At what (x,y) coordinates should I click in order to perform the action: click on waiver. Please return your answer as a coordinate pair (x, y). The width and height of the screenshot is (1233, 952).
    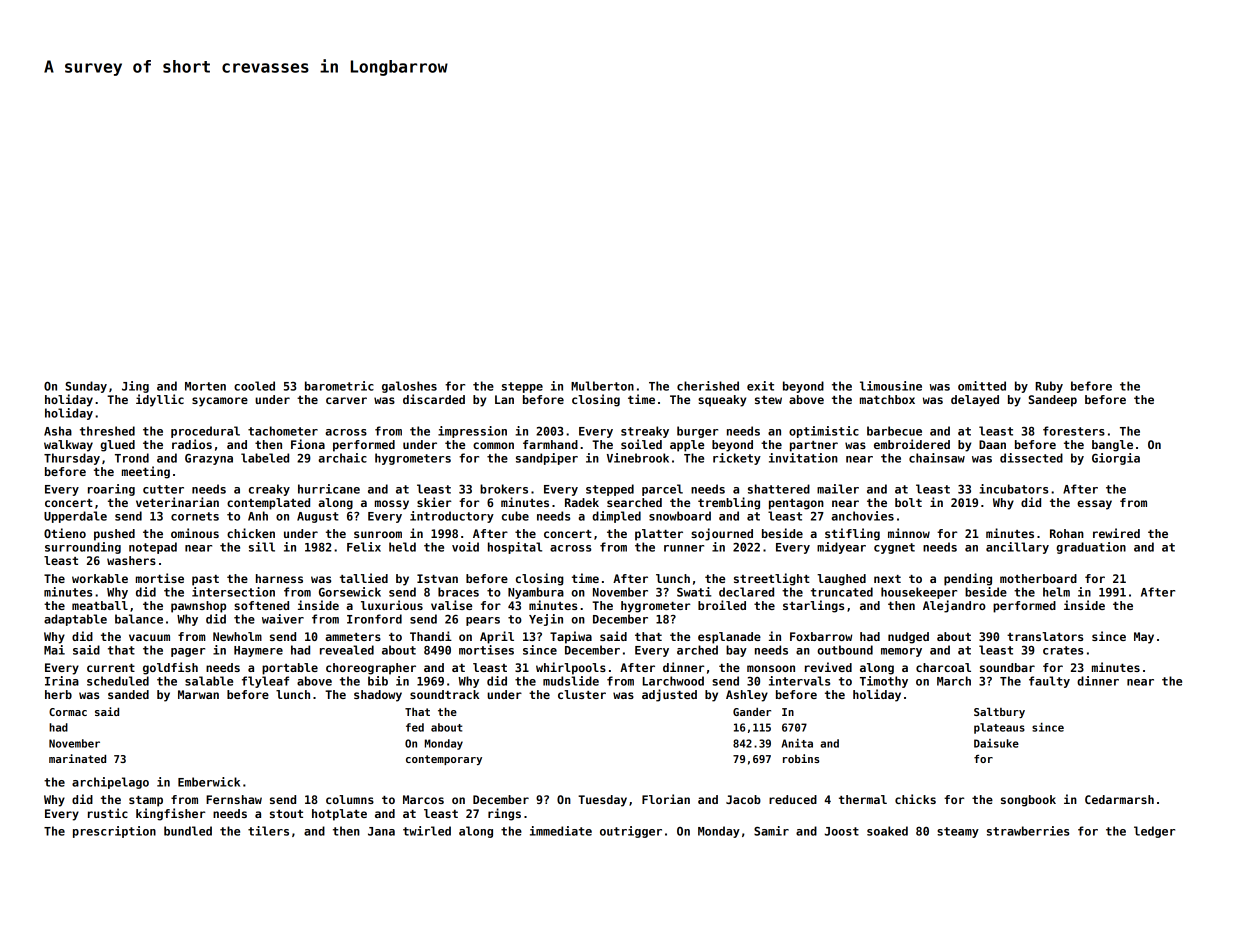
    Looking at the image, I should click on (283, 619).
